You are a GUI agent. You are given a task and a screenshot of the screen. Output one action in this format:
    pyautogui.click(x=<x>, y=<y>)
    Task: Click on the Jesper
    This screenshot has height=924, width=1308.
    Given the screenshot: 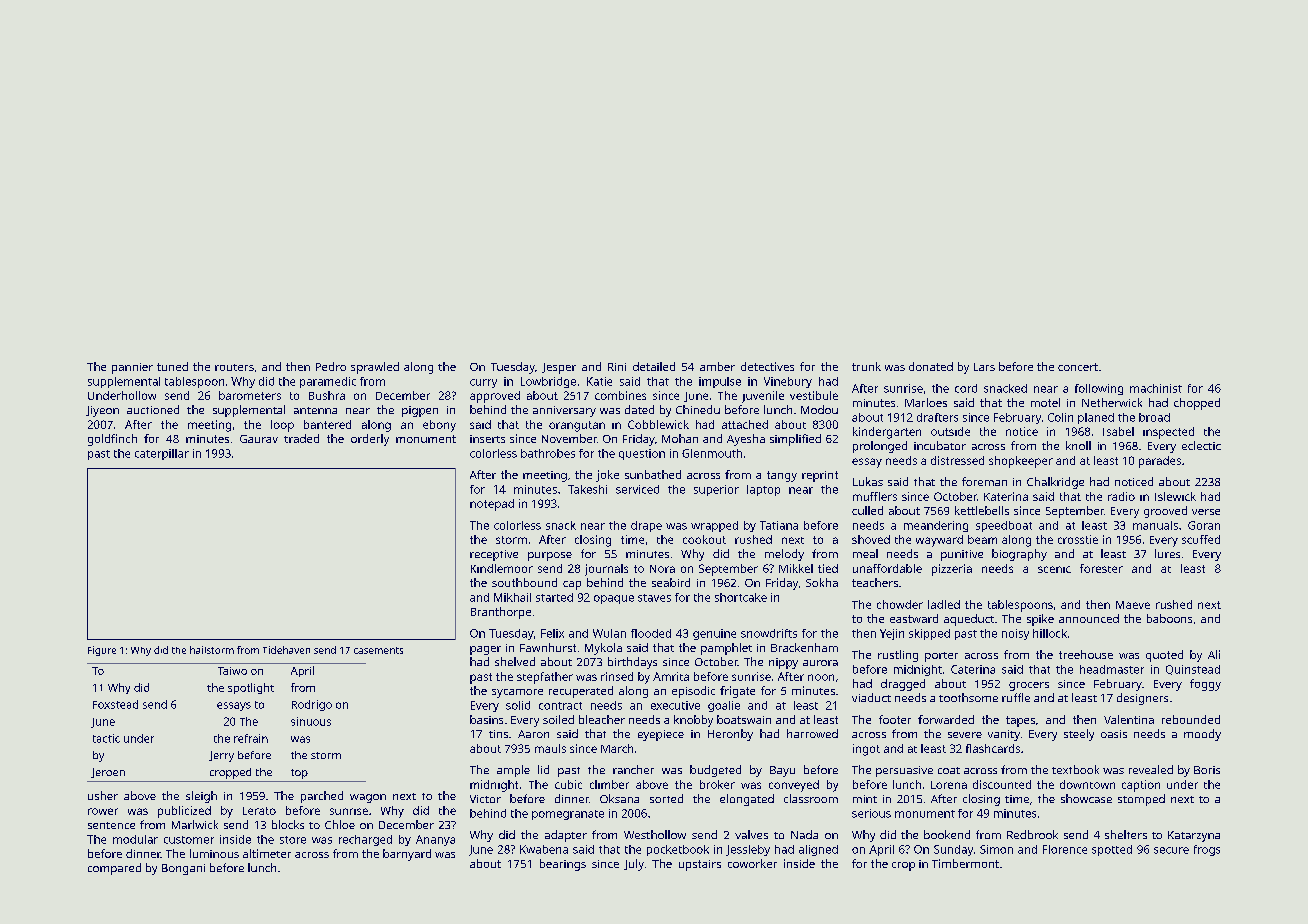 What is the action you would take?
    pyautogui.click(x=559, y=368)
